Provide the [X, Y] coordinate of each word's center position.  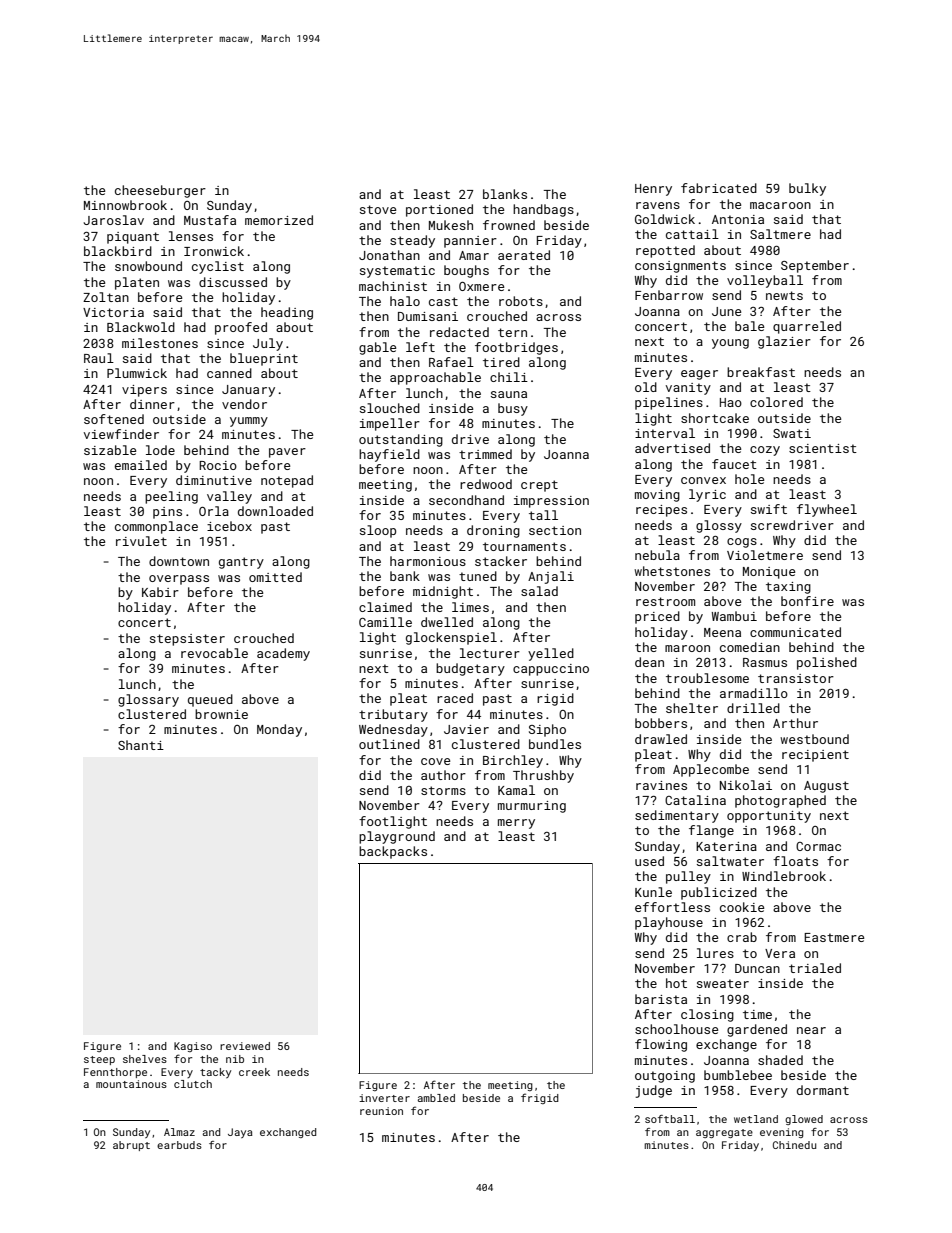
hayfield [389, 455]
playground [397, 837]
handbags [543, 210]
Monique [769, 573]
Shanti [141, 745]
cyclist [218, 267]
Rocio [218, 465]
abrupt [131, 1146]
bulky [807, 189]
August [826, 787]
